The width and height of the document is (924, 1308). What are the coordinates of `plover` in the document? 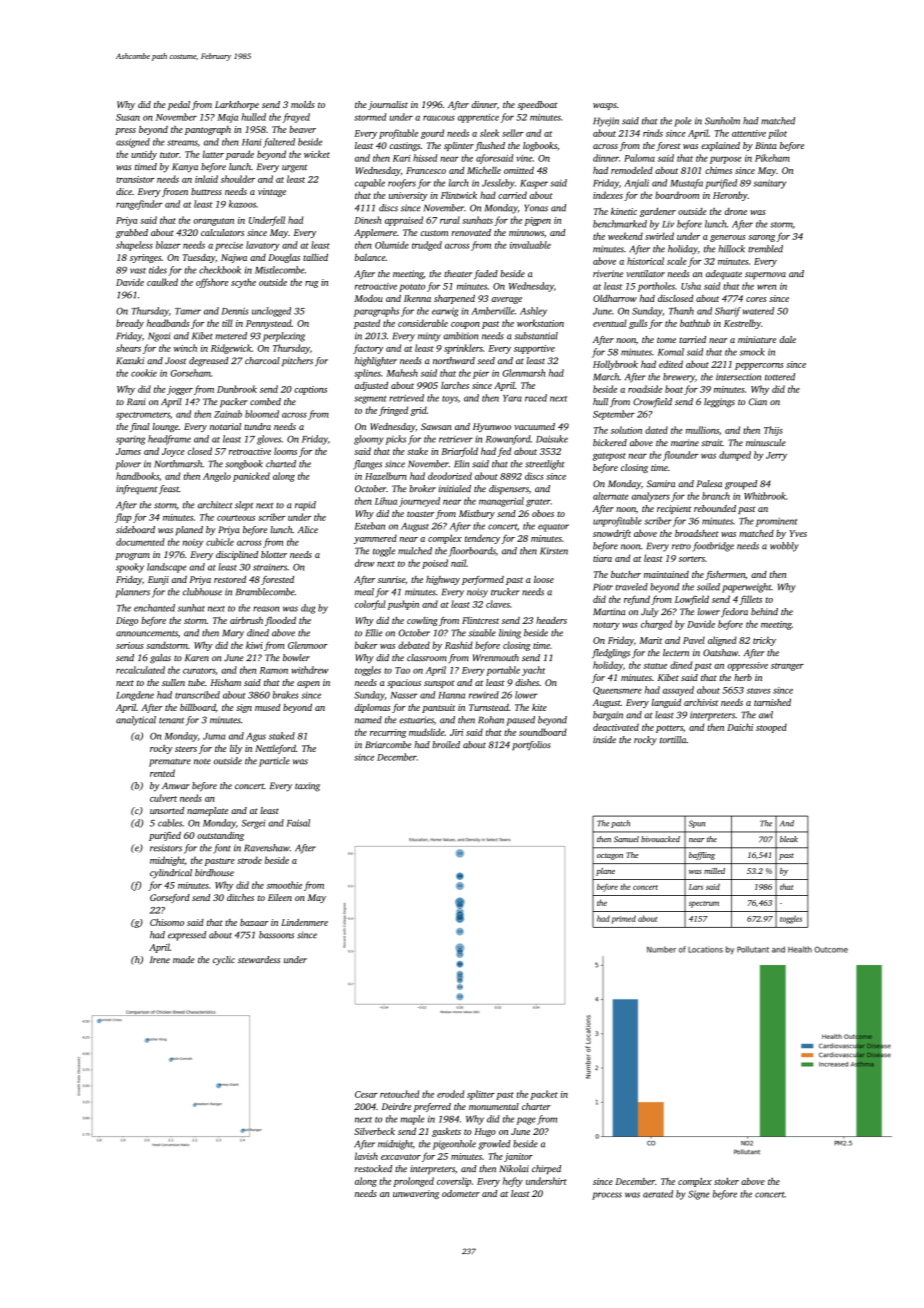 It's located at (128, 465).
